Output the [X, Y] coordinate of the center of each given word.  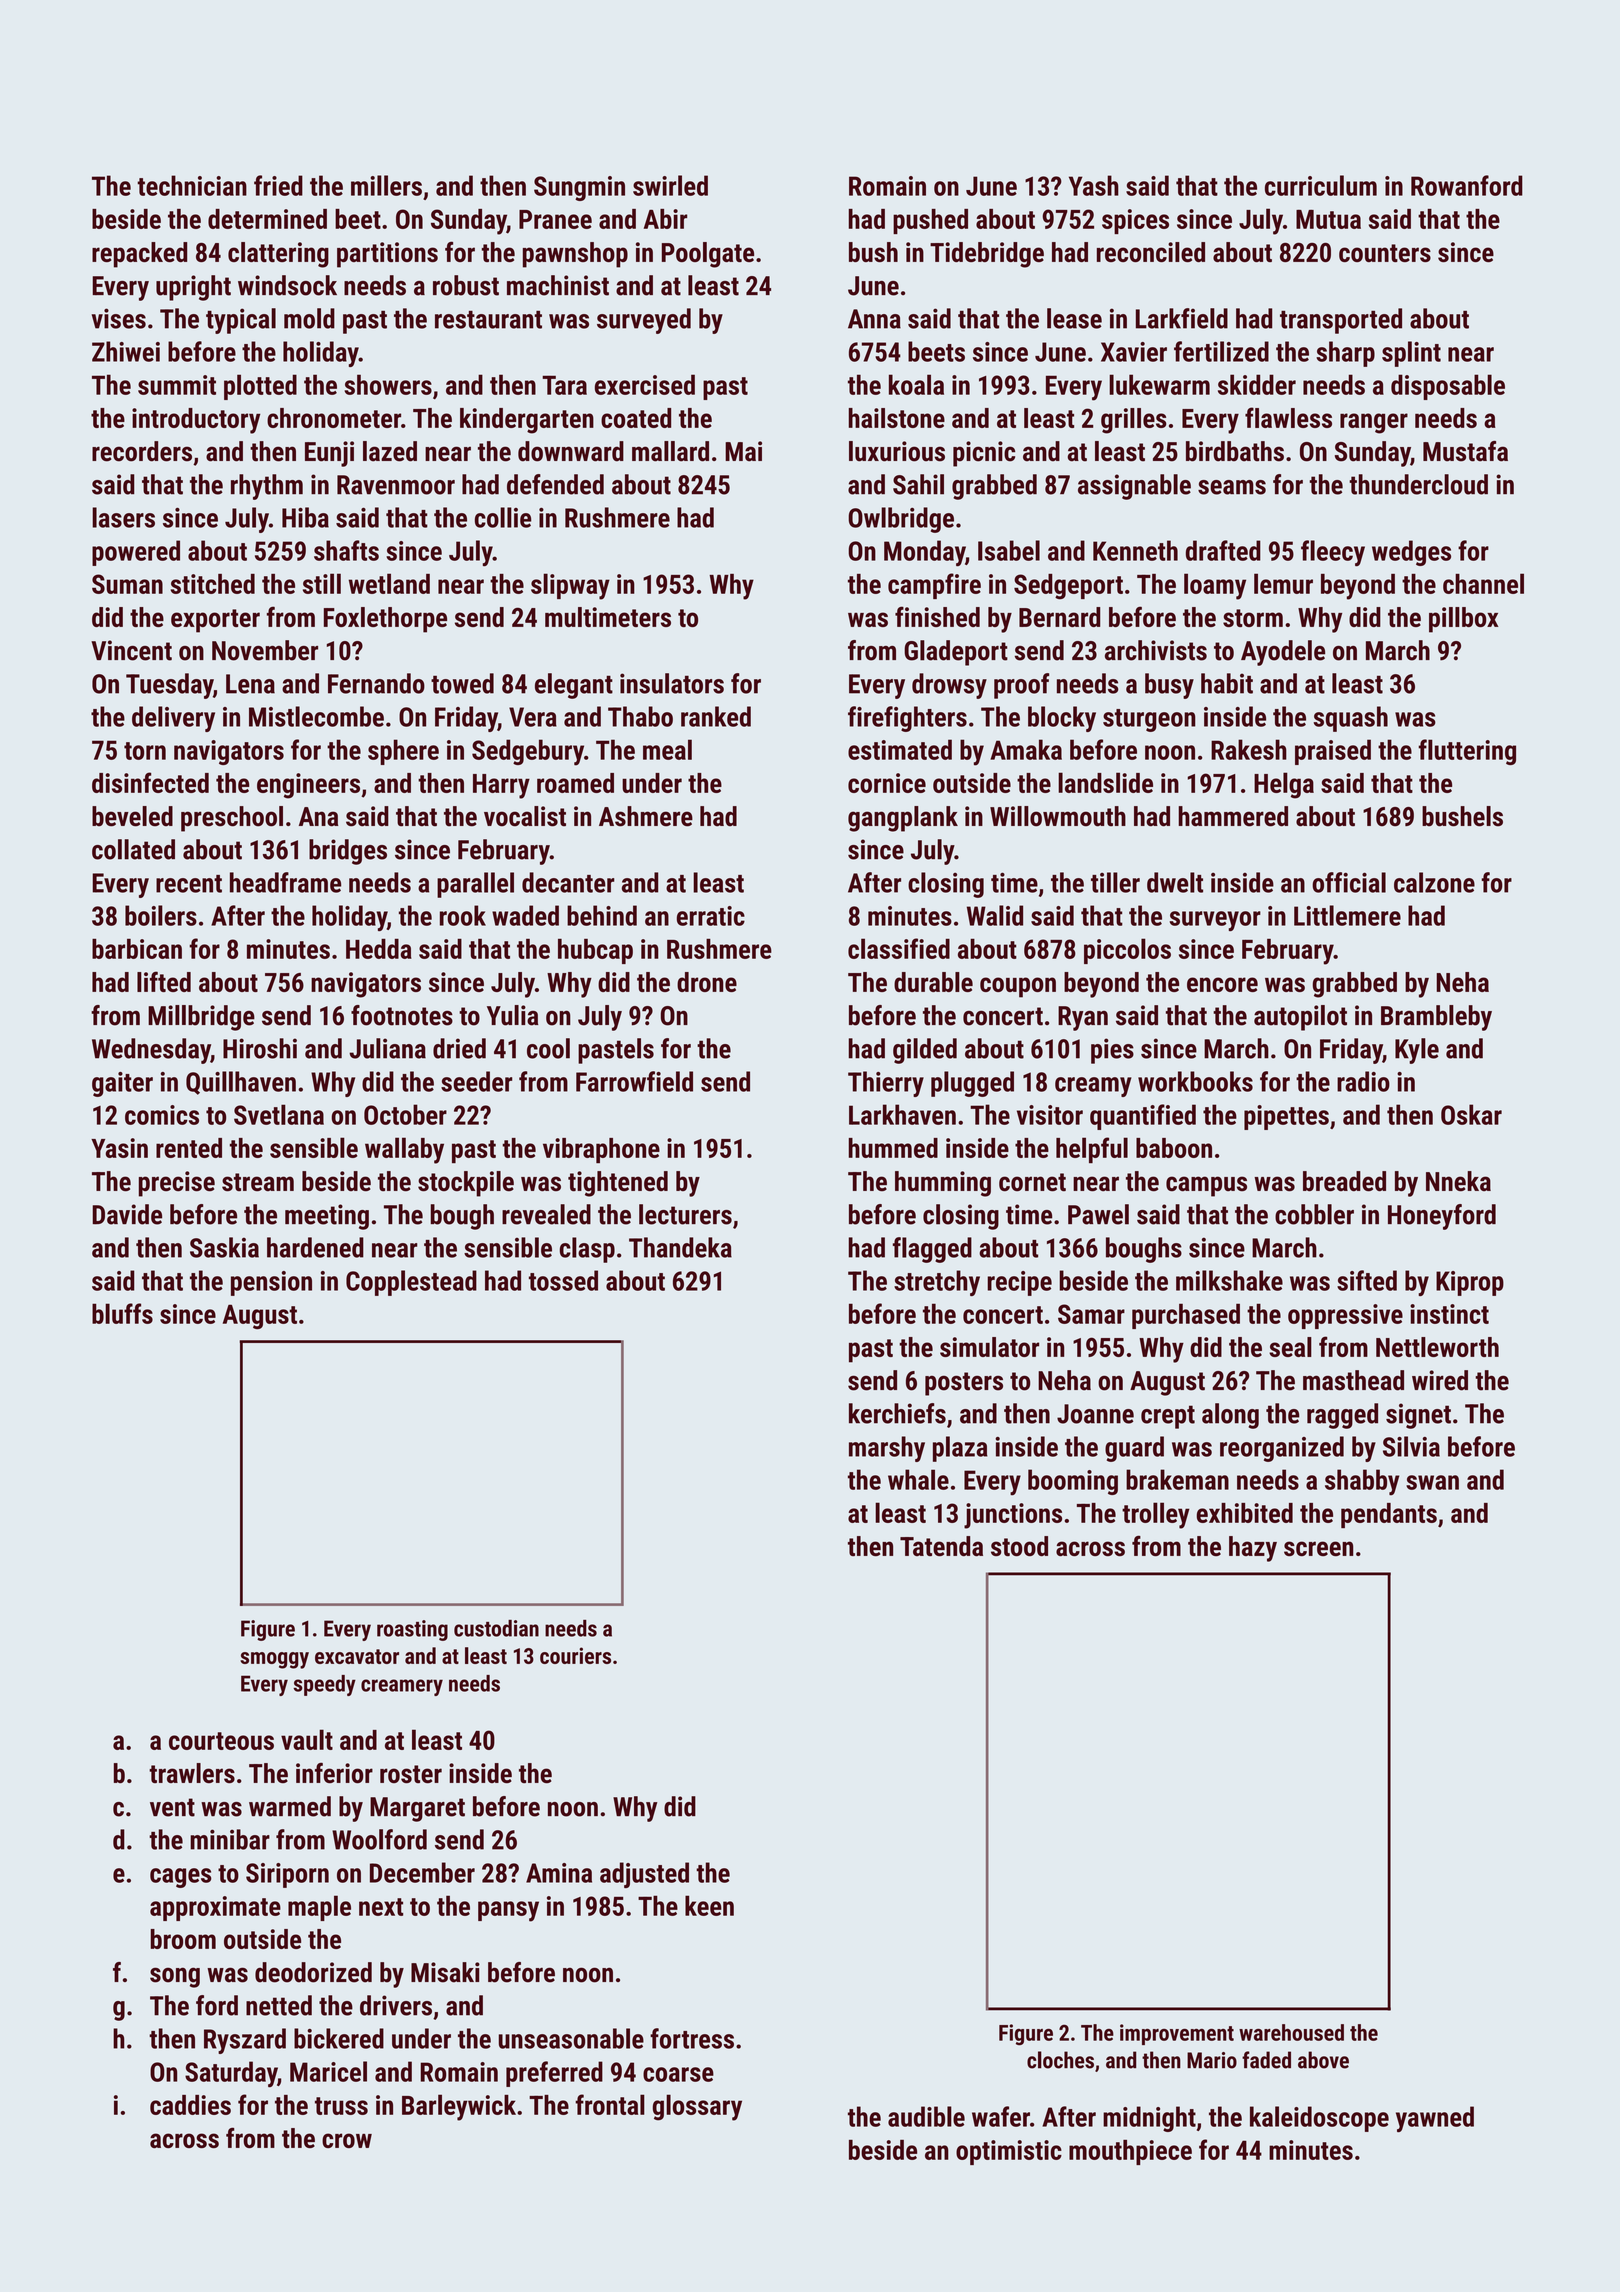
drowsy [949, 686]
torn [145, 751]
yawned [1435, 2119]
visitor [1050, 1115]
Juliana [387, 1048]
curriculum [1321, 185]
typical [241, 321]
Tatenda [941, 1546]
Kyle [1417, 1051]
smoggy [274, 1660]
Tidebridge [987, 255]
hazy [1253, 1549]
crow [347, 2140]
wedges [1411, 553]
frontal [610, 2104]
